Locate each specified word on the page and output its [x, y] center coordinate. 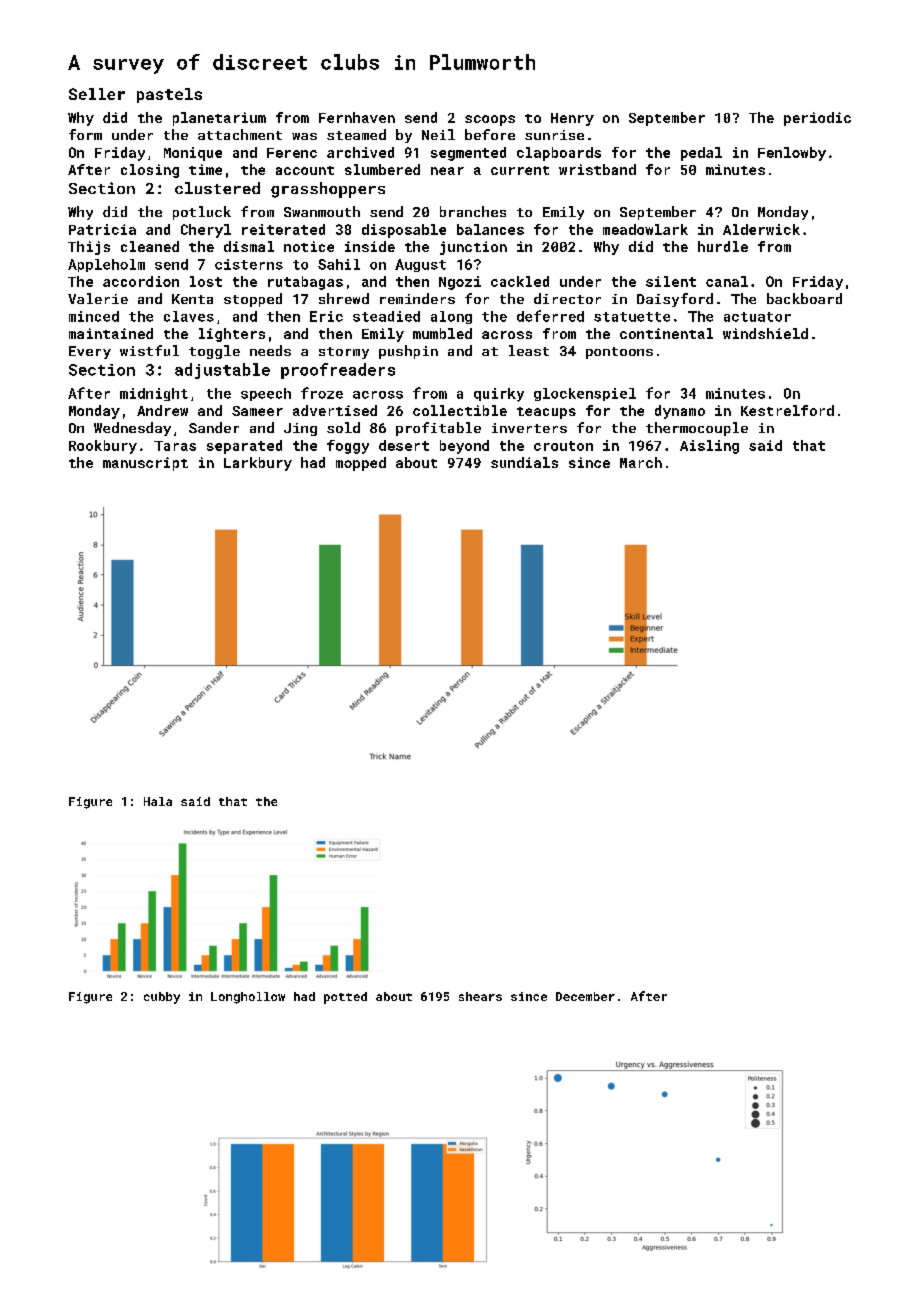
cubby [162, 998]
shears [480, 996]
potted [345, 998]
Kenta [192, 299]
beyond [464, 447]
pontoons [619, 353]
